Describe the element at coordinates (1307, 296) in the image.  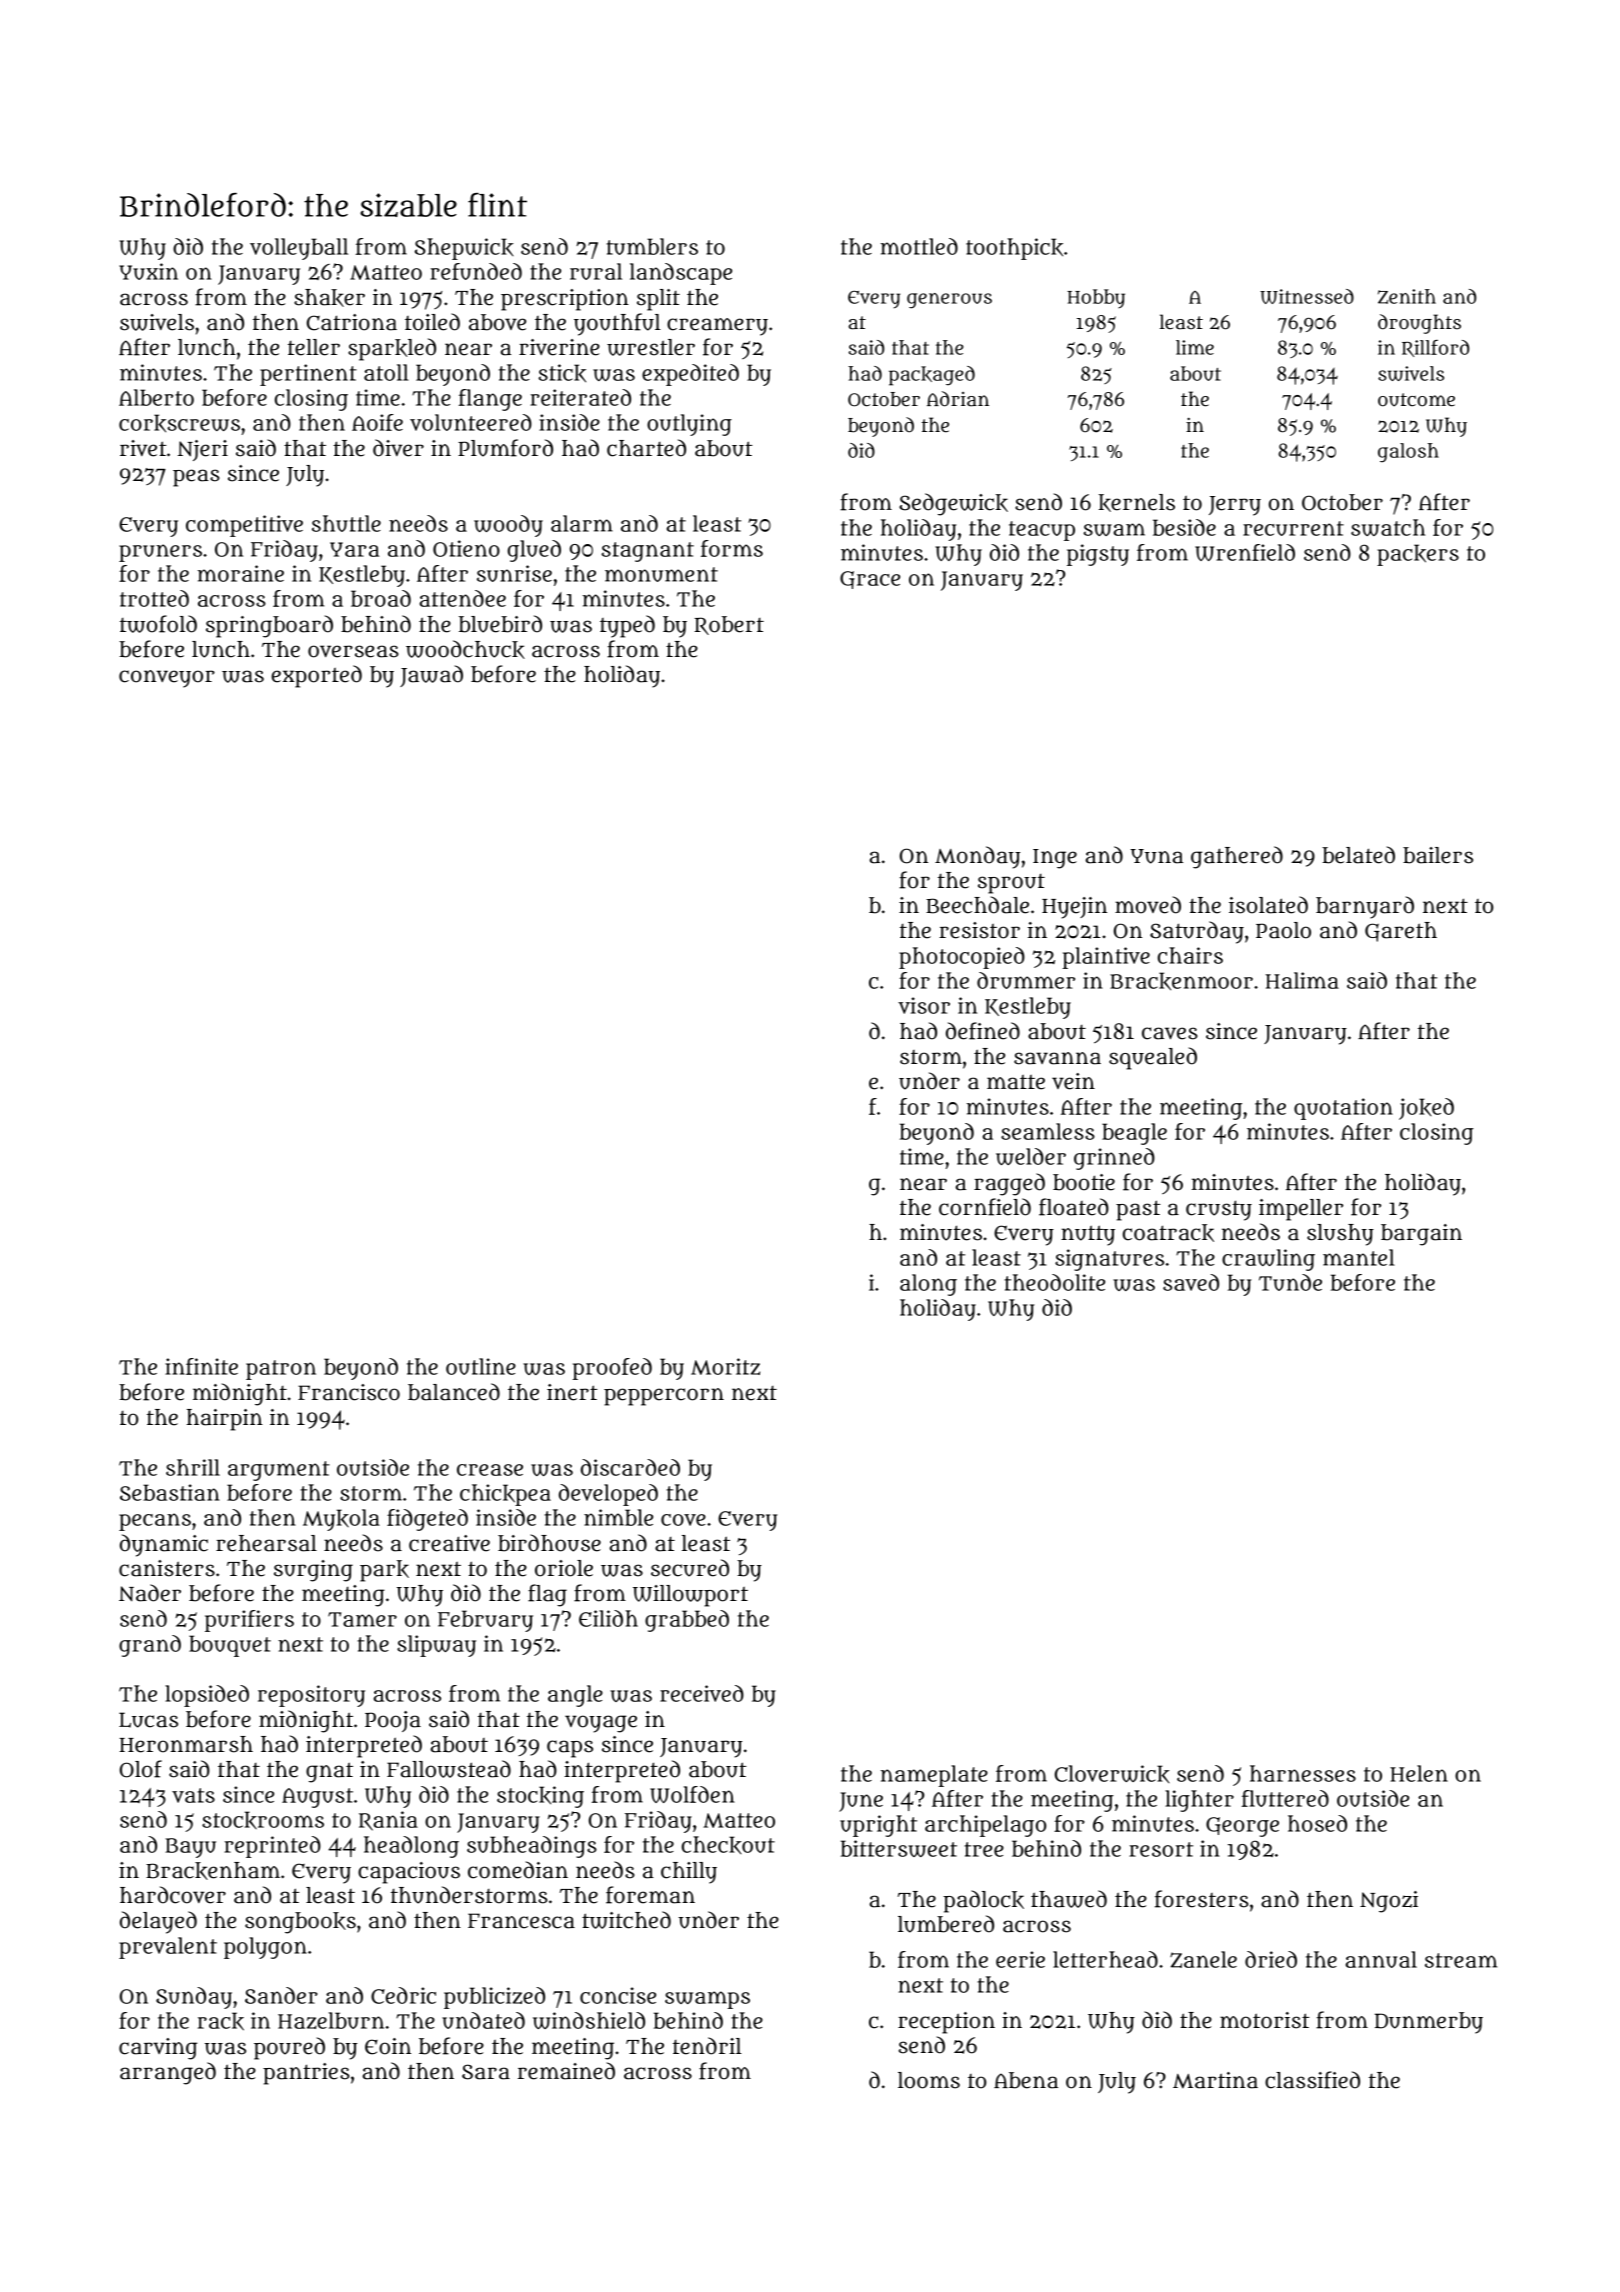
I see `Witnessed` at that location.
